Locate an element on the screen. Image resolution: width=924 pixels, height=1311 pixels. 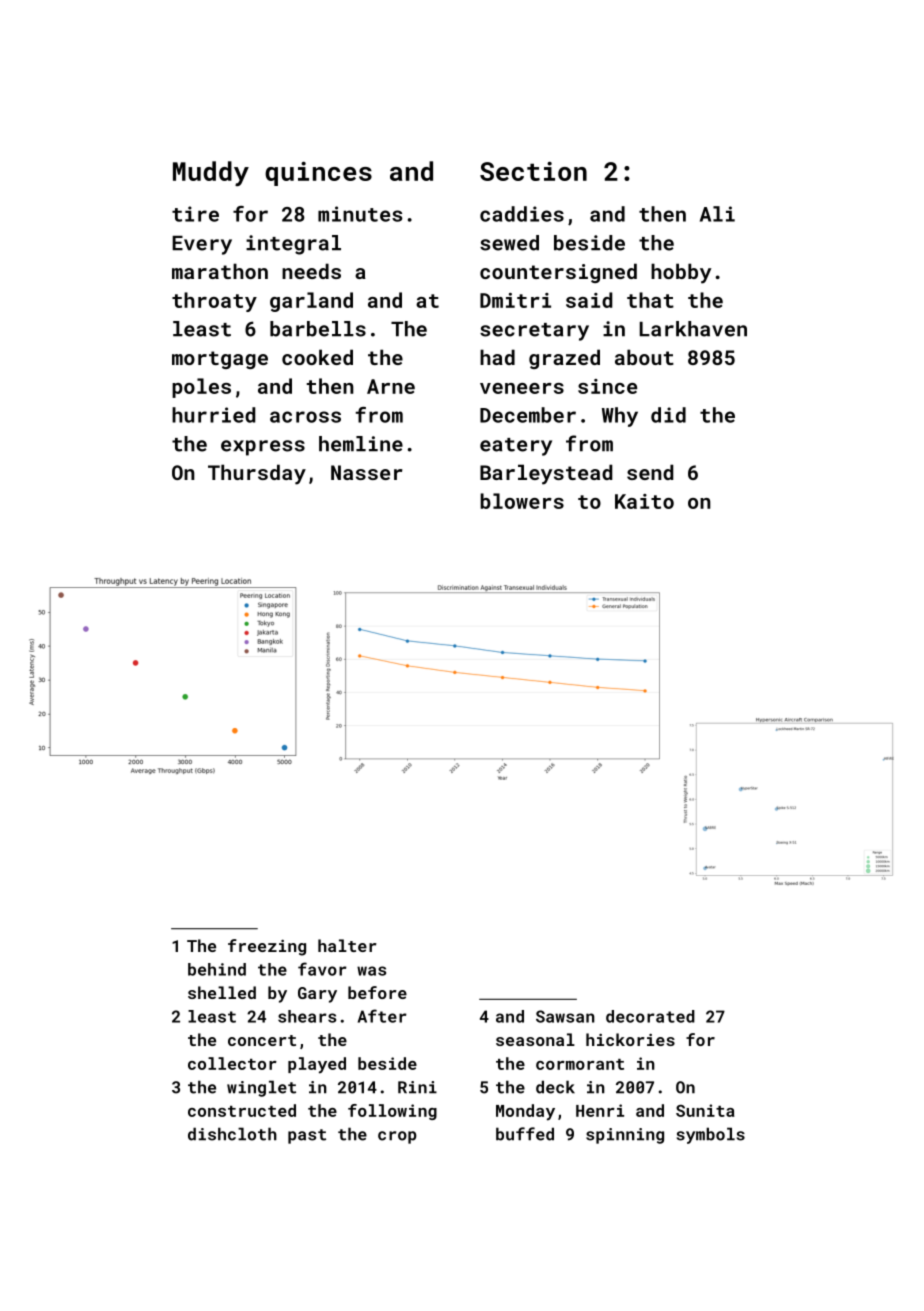
did is located at coordinates (668, 415).
